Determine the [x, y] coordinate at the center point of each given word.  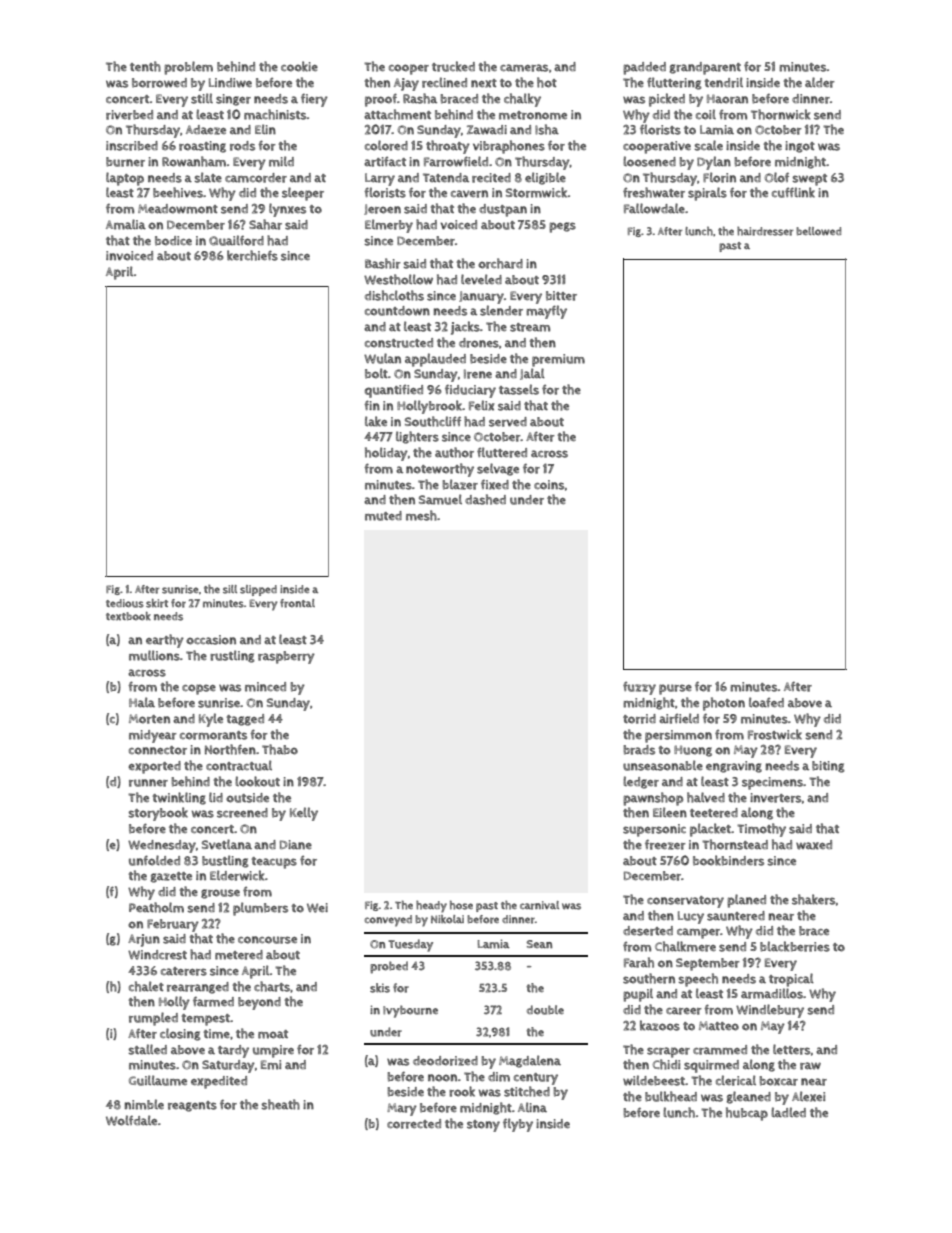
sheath [280, 1104]
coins [549, 485]
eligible [545, 178]
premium [558, 360]
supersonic [654, 830]
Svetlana [227, 844]
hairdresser [765, 231]
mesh [421, 515]
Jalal [532, 374]
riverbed [129, 115]
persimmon [678, 736]
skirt [157, 603]
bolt [376, 373]
